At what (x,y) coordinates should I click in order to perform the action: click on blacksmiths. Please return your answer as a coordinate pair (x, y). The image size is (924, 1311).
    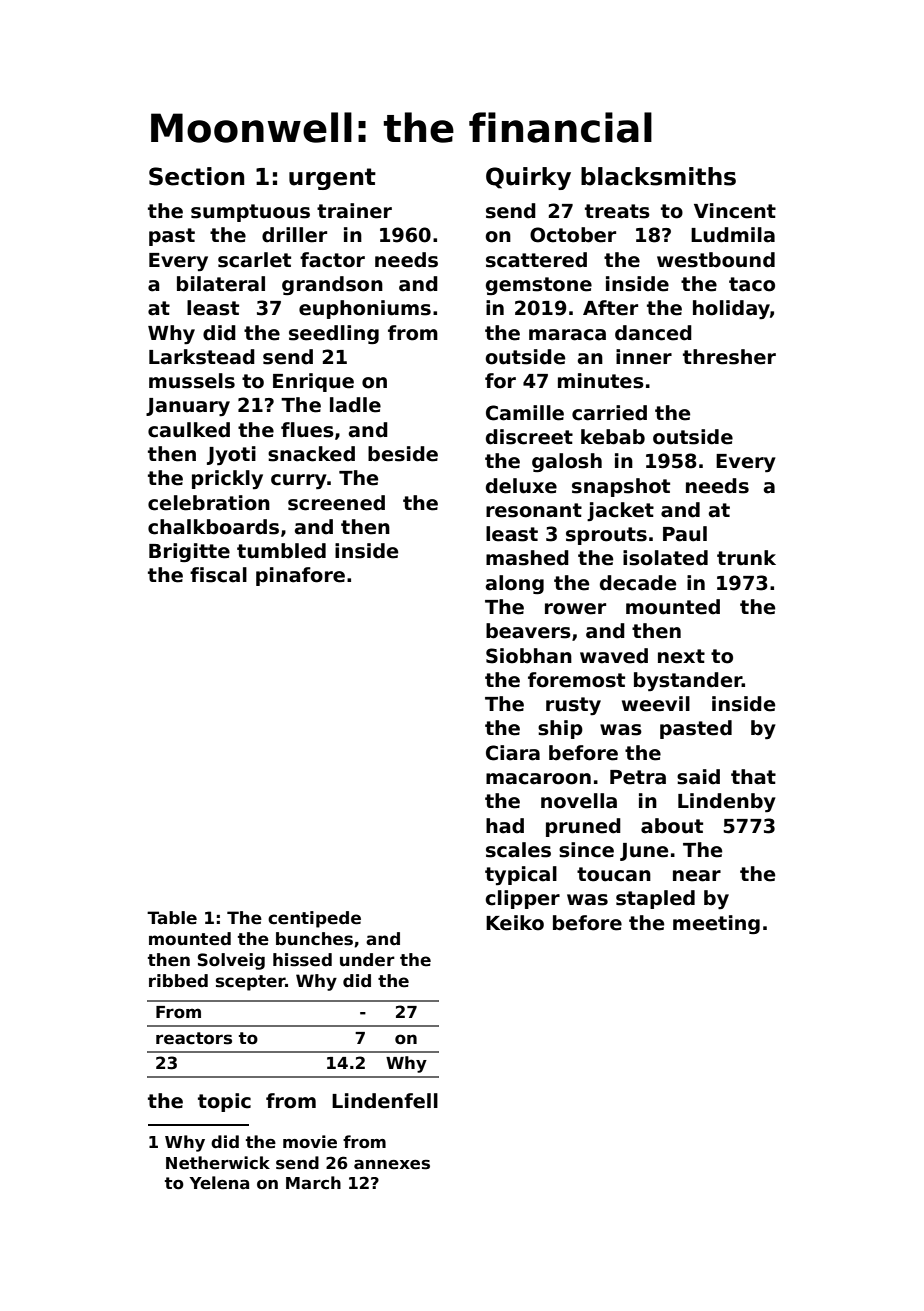
    Looking at the image, I should click on (658, 176).
